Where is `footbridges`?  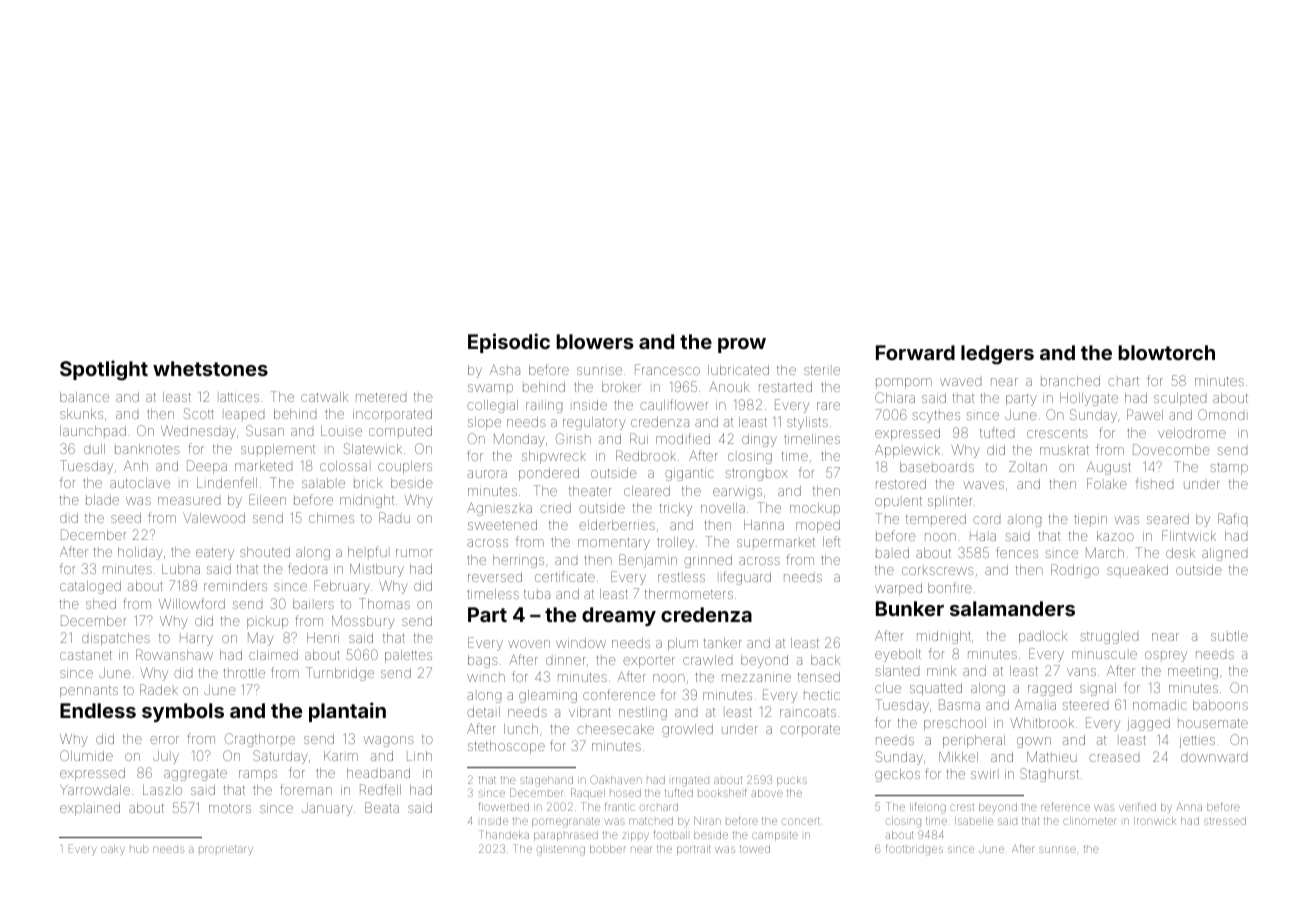 footbridges is located at coordinates (914, 850).
